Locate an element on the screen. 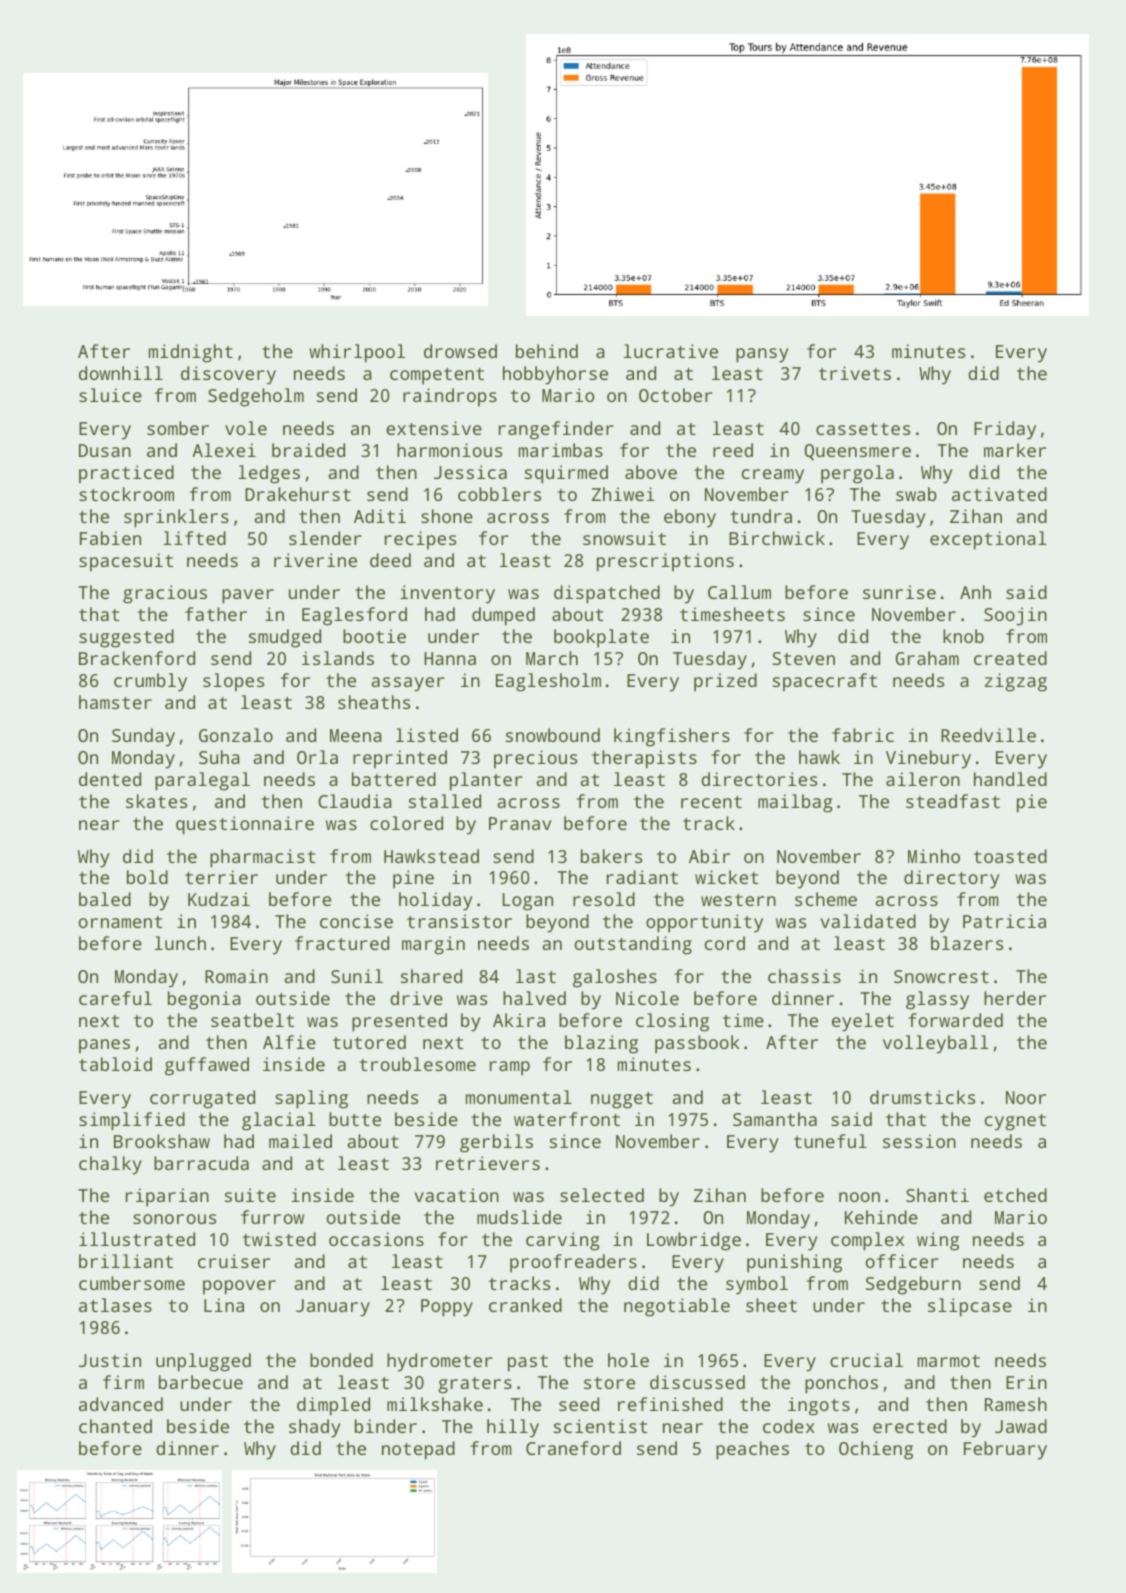  barracuda is located at coordinates (201, 1163).
